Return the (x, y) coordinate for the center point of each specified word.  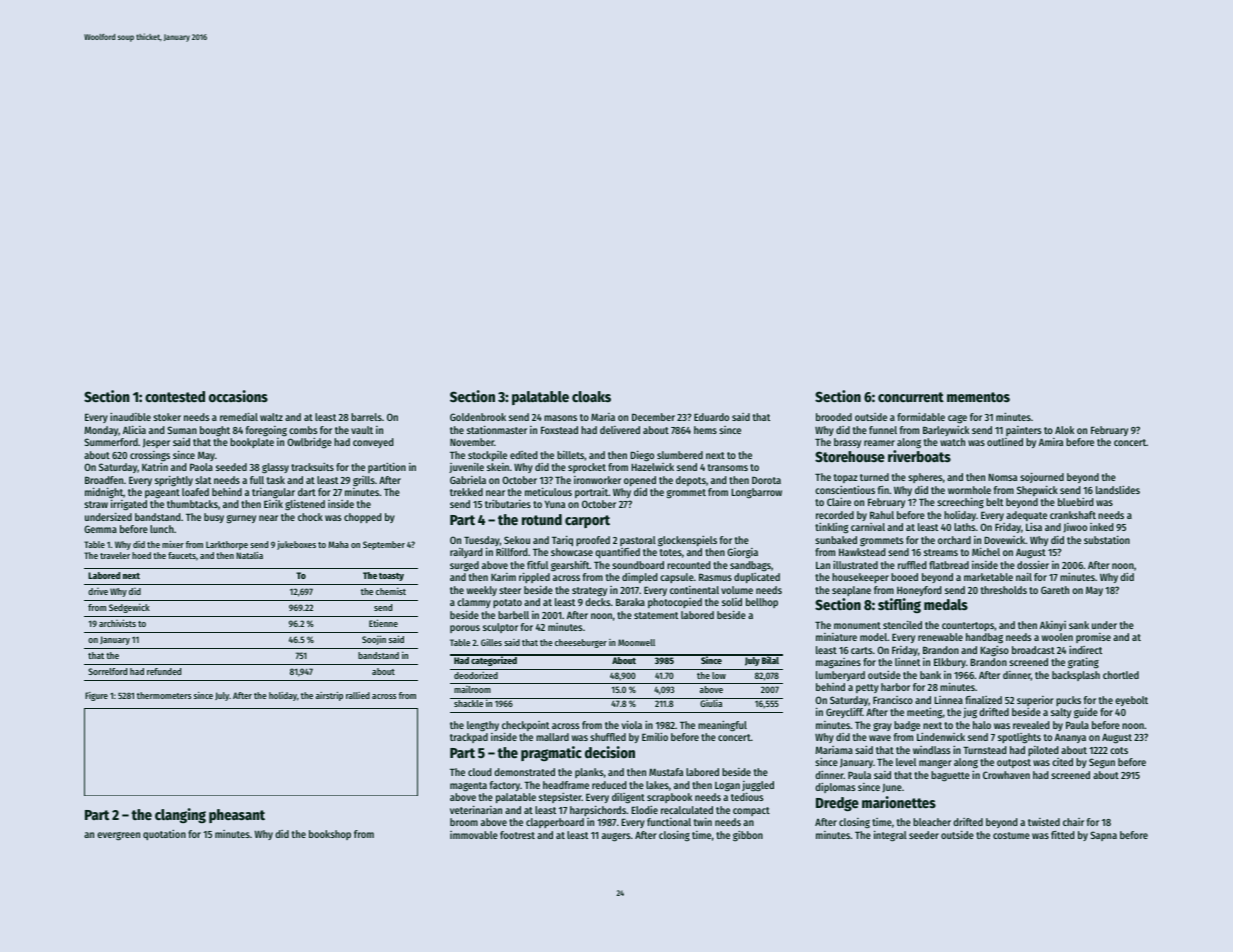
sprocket (587, 468)
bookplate (252, 443)
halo (982, 725)
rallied (358, 695)
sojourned (1042, 477)
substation (1107, 539)
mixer (173, 544)
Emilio (655, 736)
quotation (164, 834)
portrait (591, 493)
